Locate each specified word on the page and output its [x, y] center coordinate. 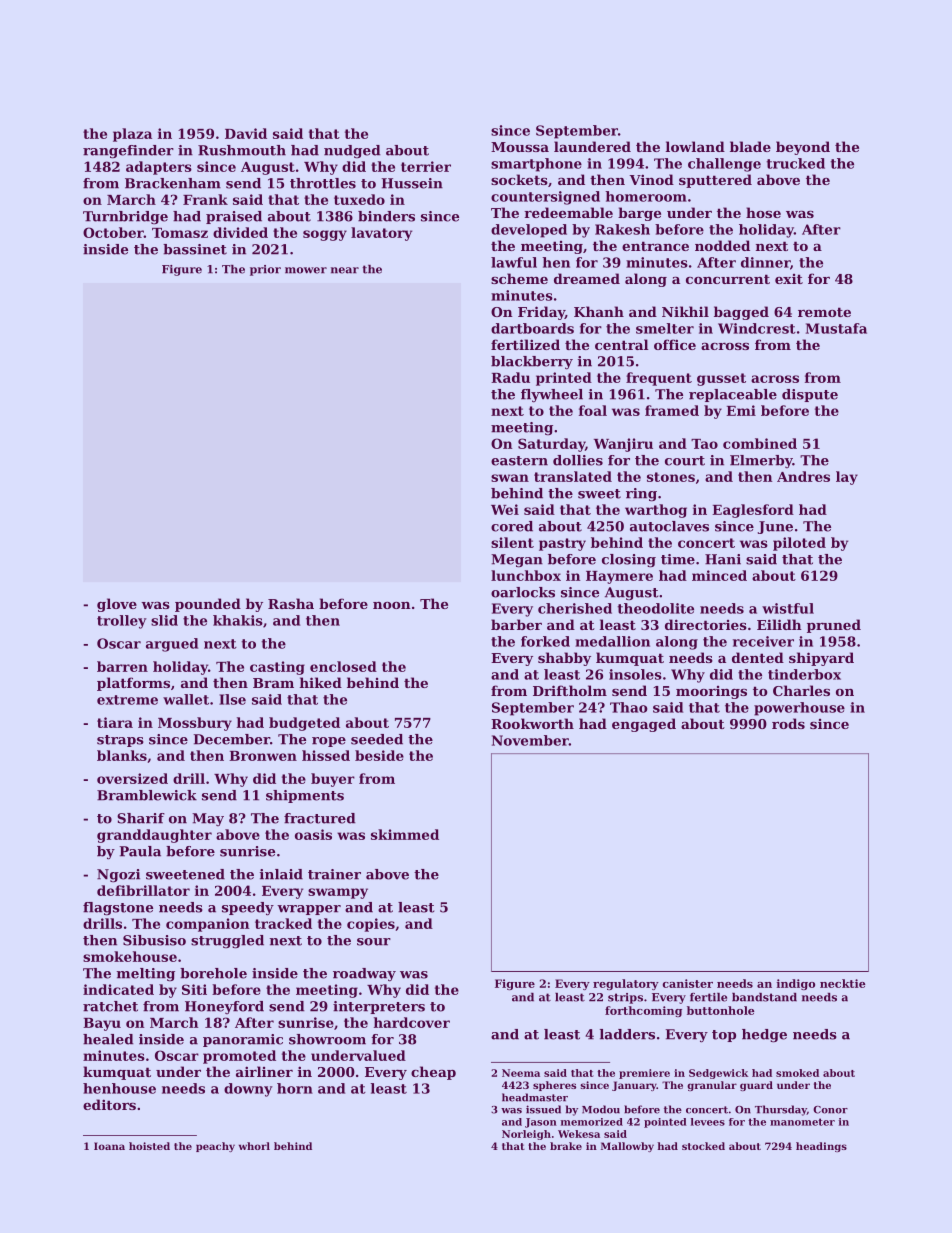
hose [763, 212]
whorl [254, 1146]
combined [760, 443]
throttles [323, 183]
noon [392, 605]
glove [117, 605]
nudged [352, 151]
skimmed [405, 834]
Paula [140, 851]
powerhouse [799, 709]
